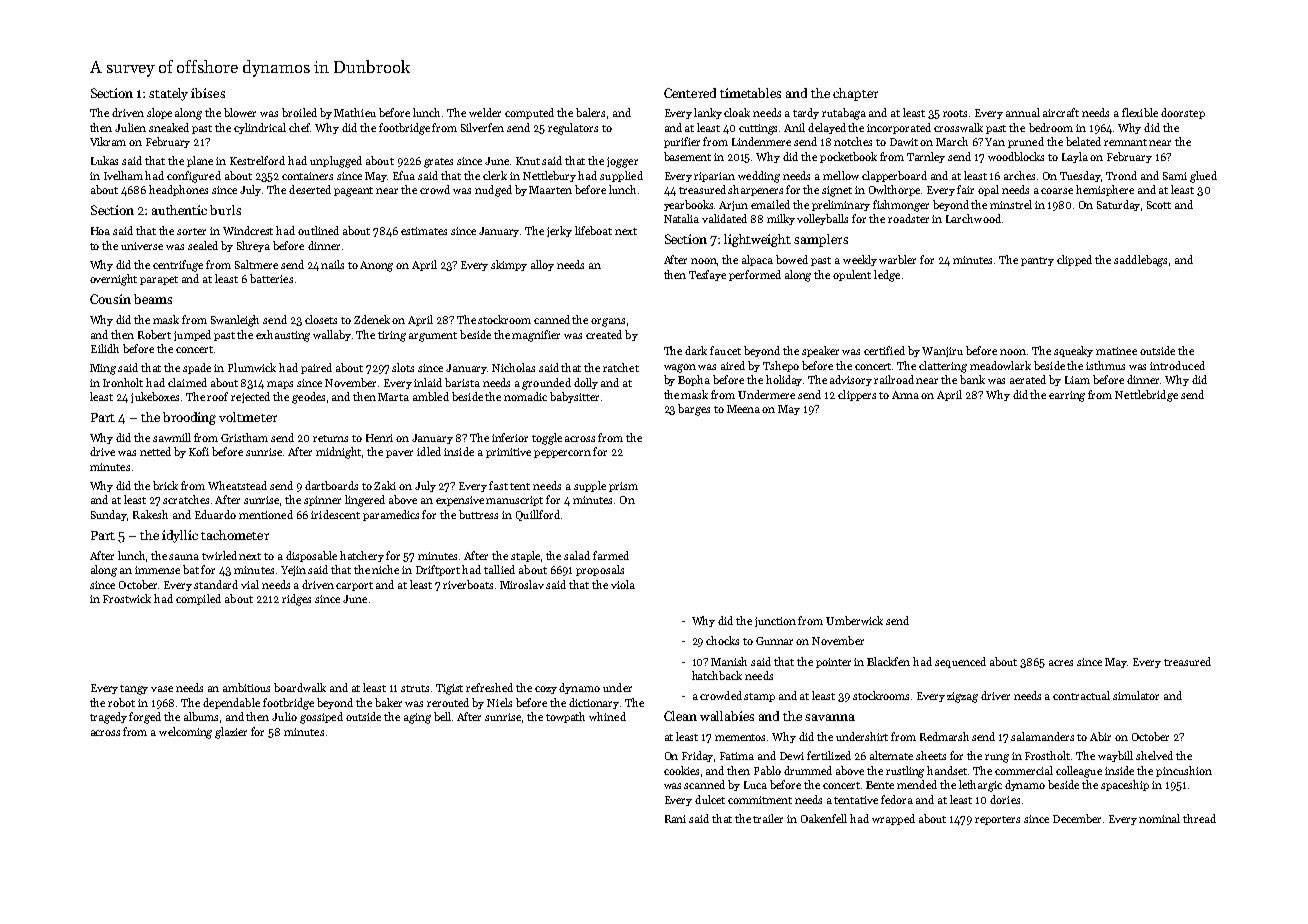  What do you see at coordinates (538, 515) in the image?
I see `Quillford` at bounding box center [538, 515].
